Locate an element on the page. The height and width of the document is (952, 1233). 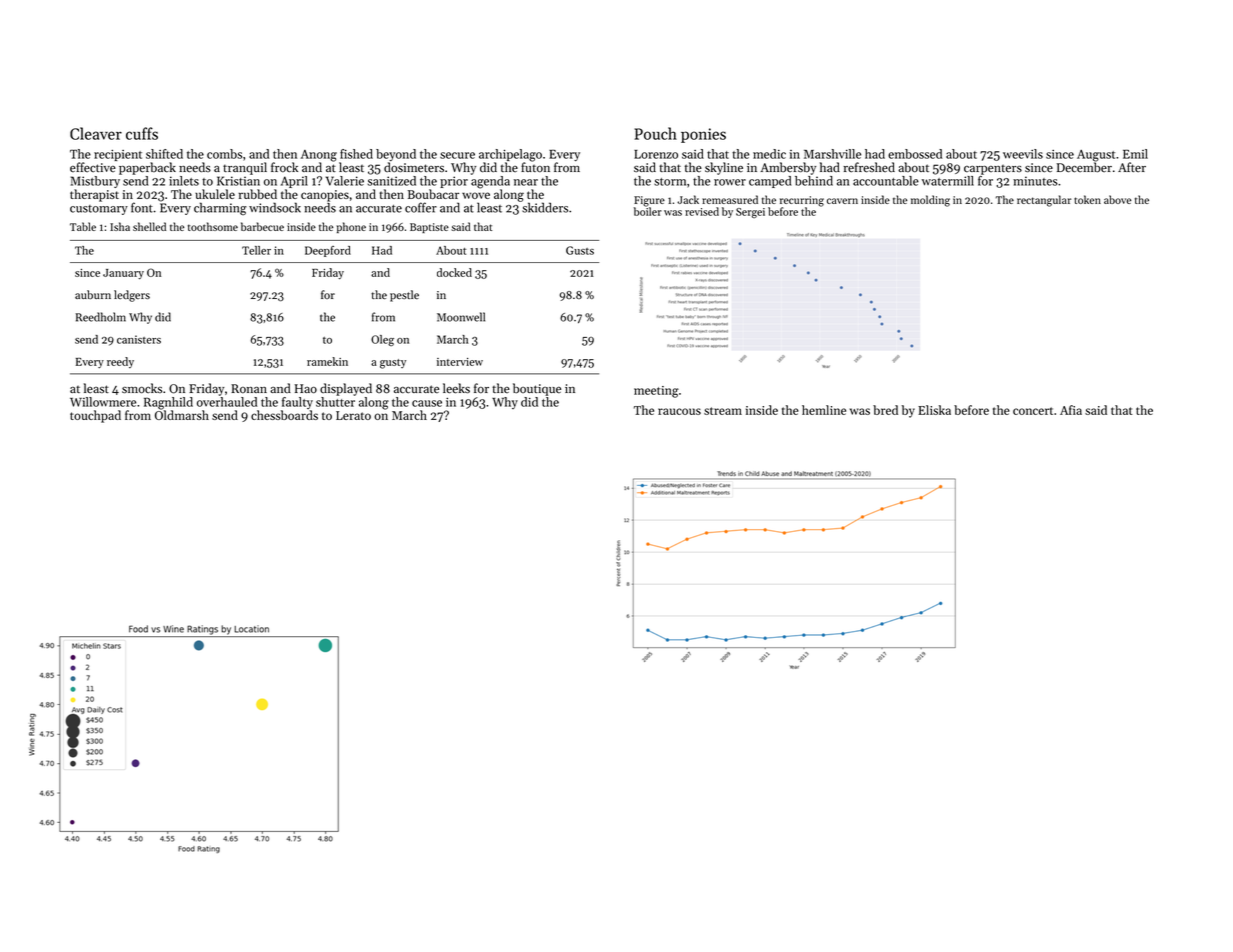
chessboards is located at coordinates (284, 415).
